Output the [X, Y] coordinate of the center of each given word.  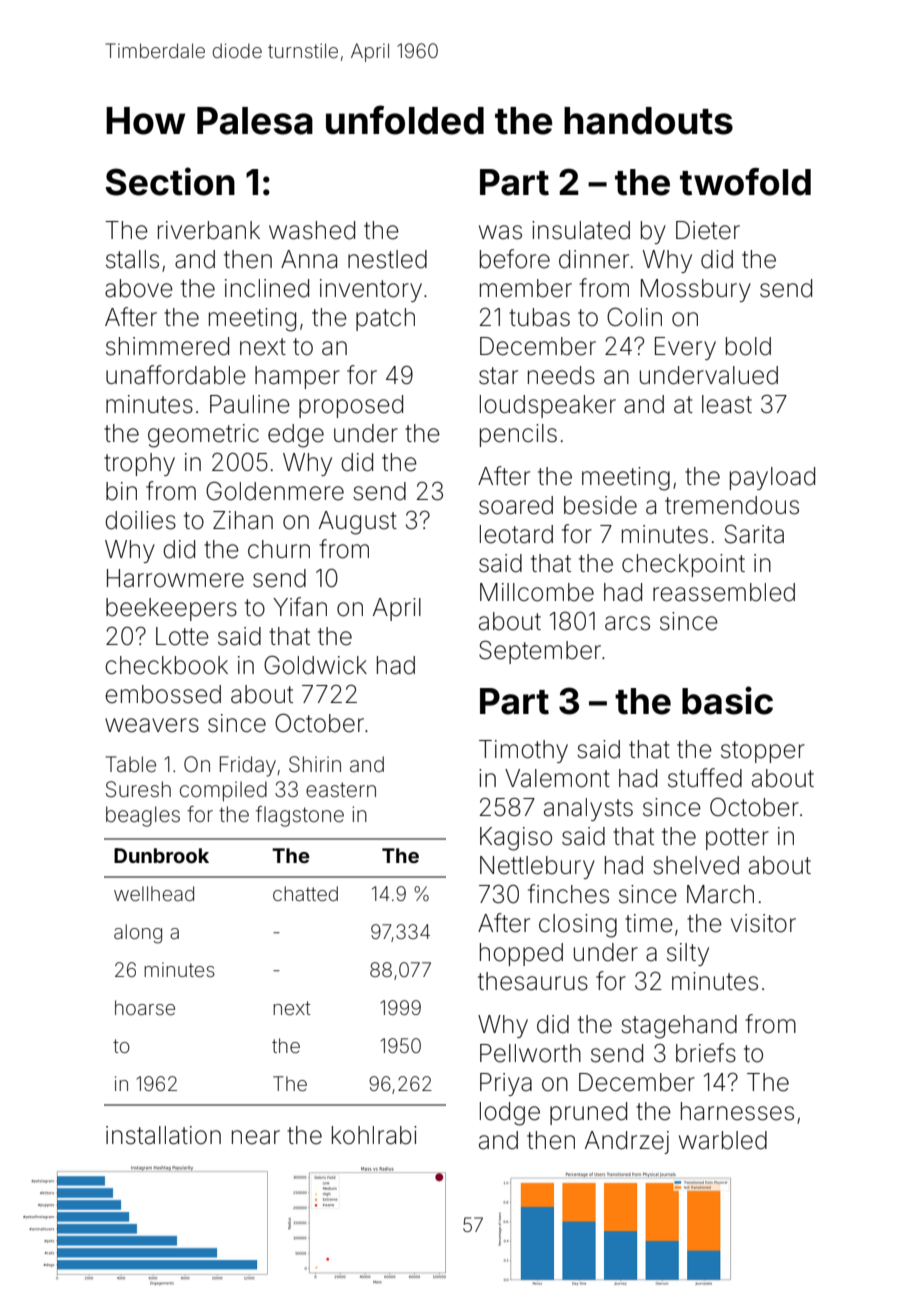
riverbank [209, 230]
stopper [763, 752]
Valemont [557, 778]
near [256, 1137]
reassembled [724, 592]
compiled [223, 791]
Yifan [300, 607]
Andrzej [627, 1142]
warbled [723, 1140]
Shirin [315, 764]
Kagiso [516, 839]
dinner [594, 259]
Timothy [523, 751]
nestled [387, 259]
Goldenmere [275, 491]
